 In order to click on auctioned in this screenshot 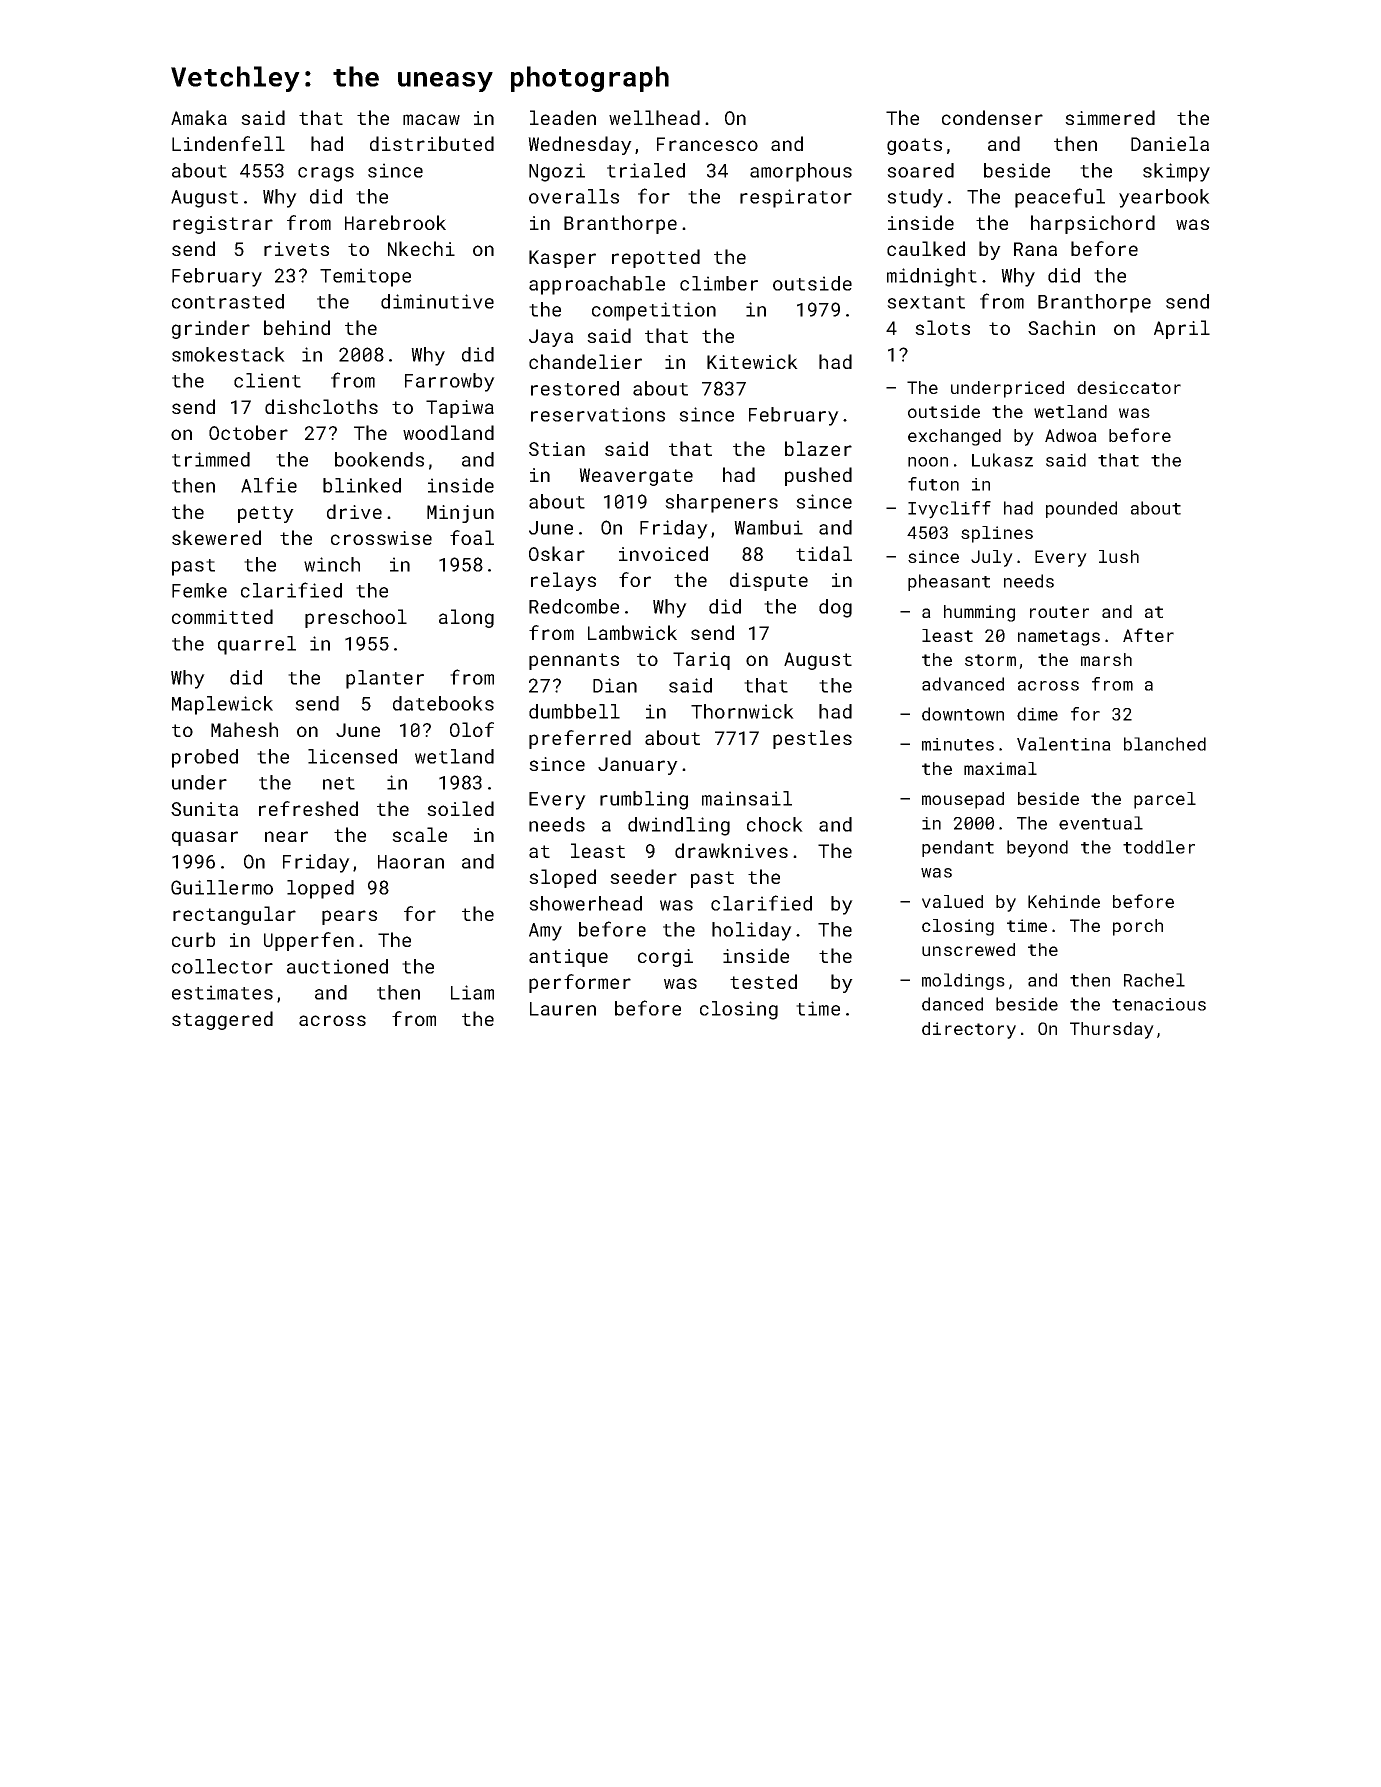, I will do `click(337, 966)`.
